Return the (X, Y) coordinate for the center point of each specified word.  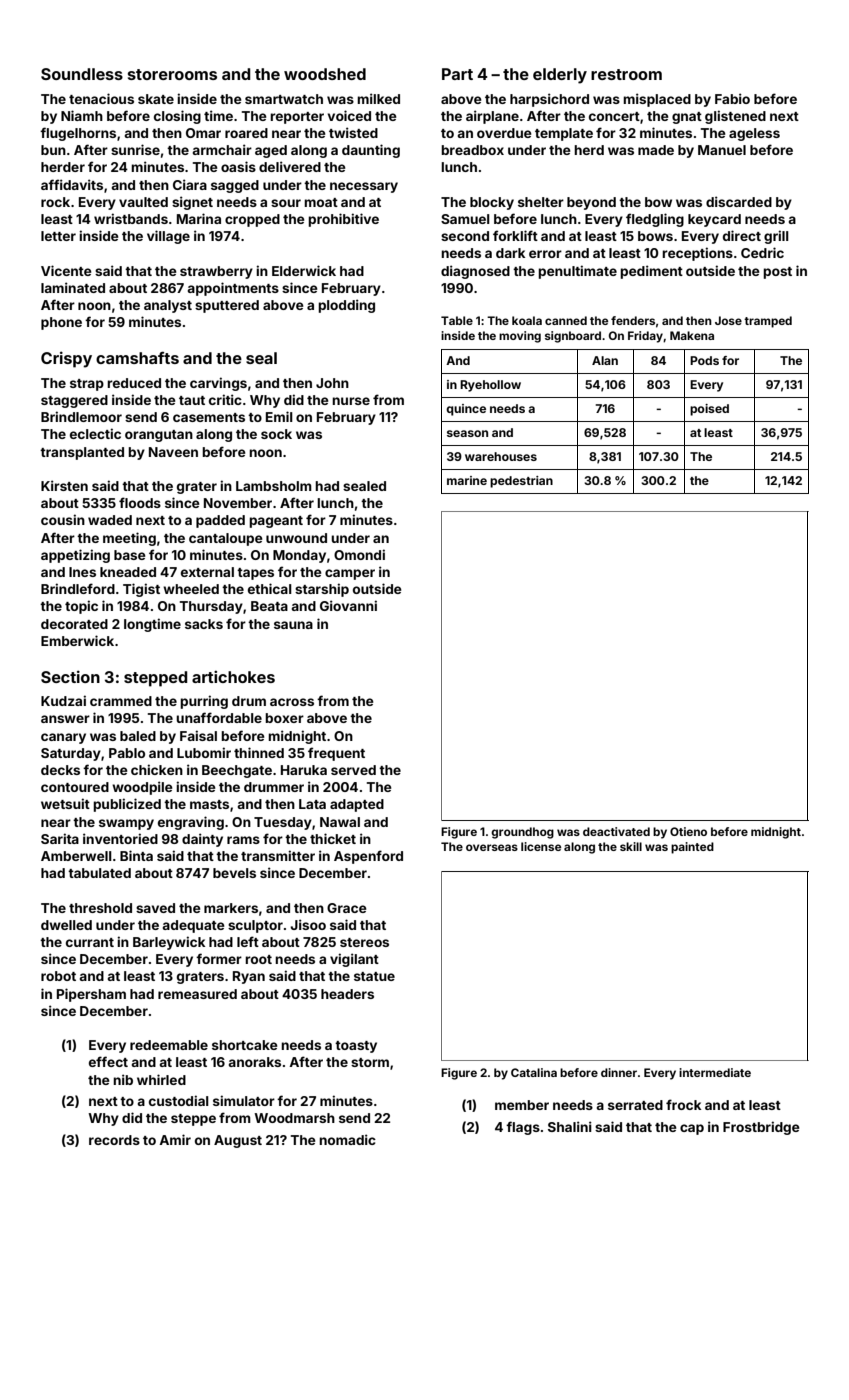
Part (457, 74)
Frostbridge (761, 1128)
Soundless (82, 74)
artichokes (233, 676)
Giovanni (348, 605)
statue (374, 976)
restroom (626, 74)
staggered (74, 401)
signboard (573, 337)
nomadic (347, 1139)
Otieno (688, 831)
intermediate (715, 1072)
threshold (100, 908)
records (114, 1140)
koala (527, 320)
